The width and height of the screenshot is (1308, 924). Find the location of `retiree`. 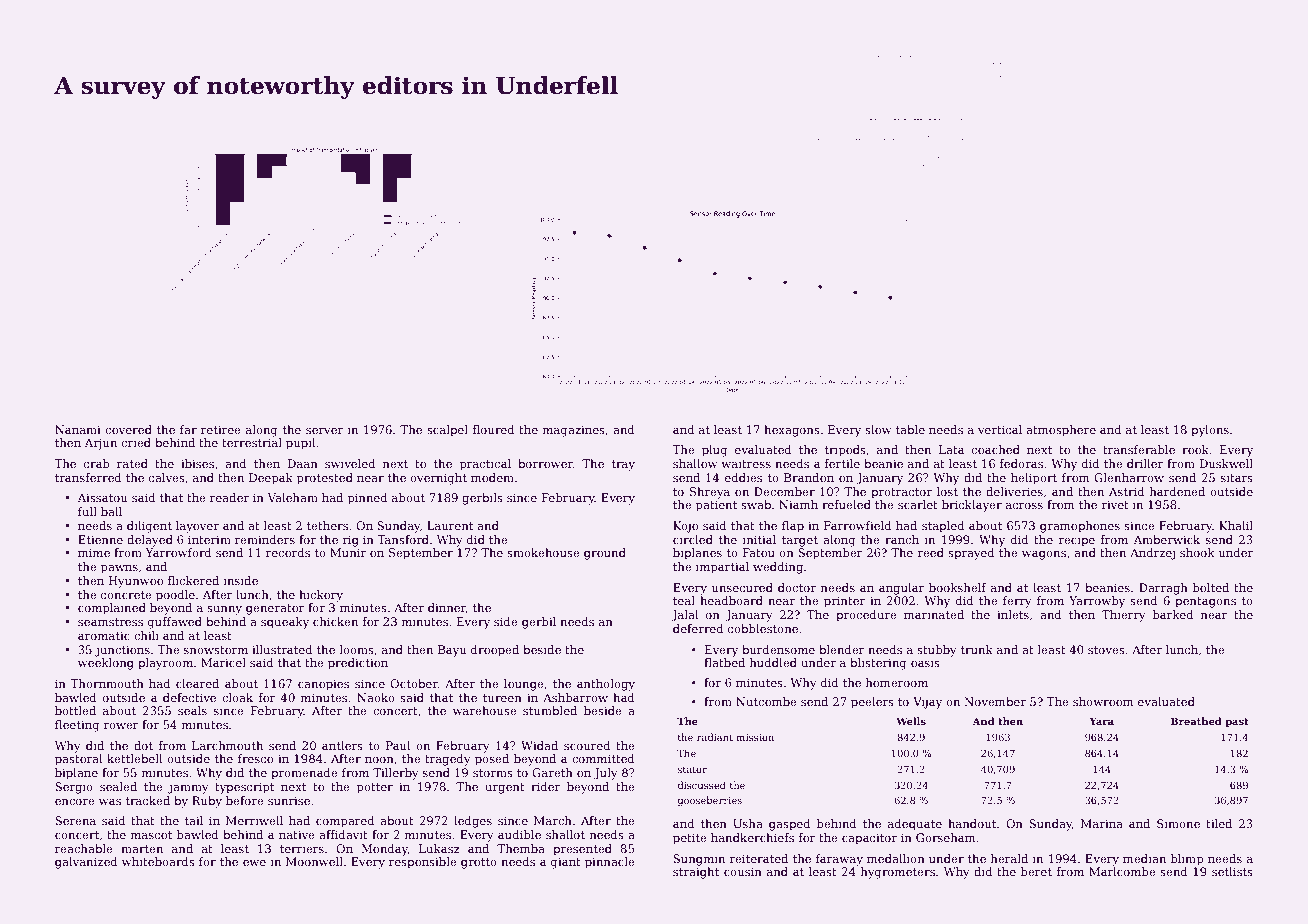

retiree is located at coordinates (221, 429).
